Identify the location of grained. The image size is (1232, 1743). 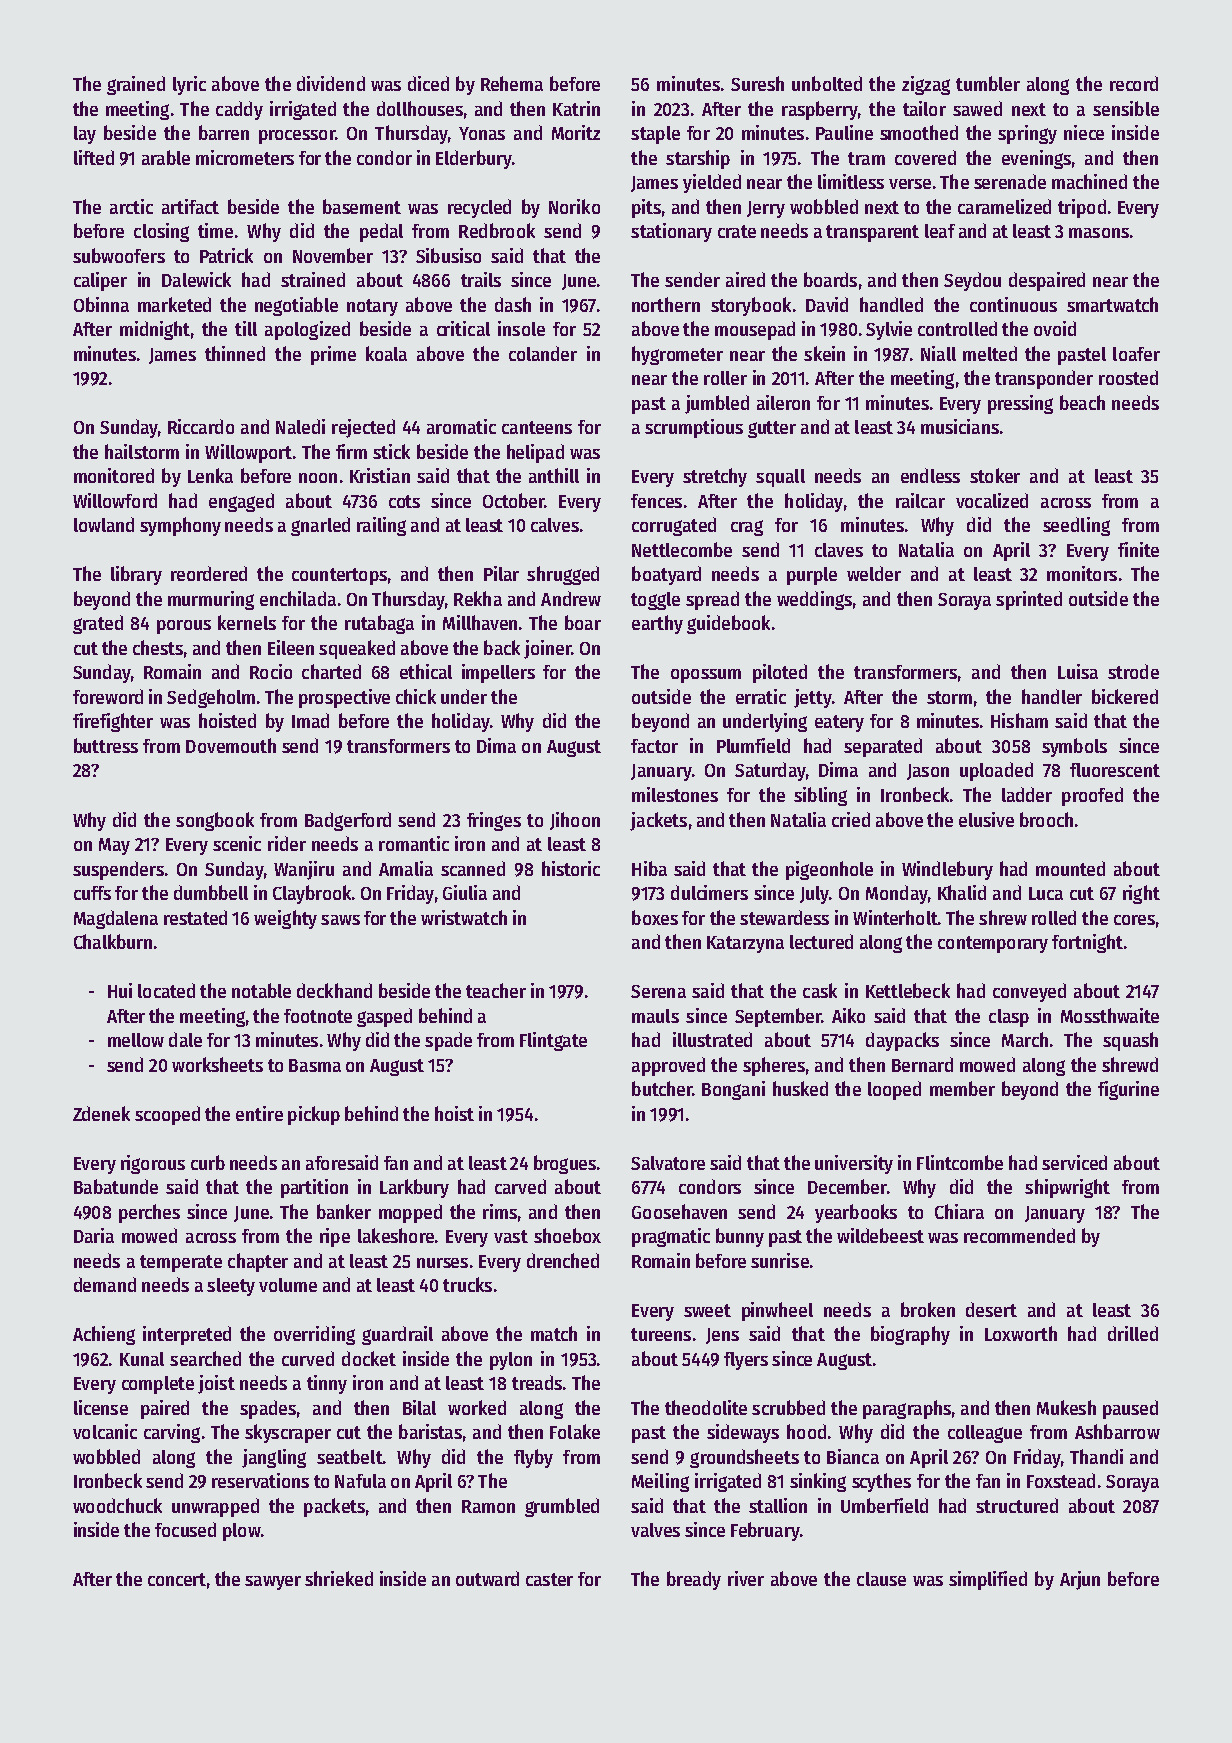
(136, 85).
